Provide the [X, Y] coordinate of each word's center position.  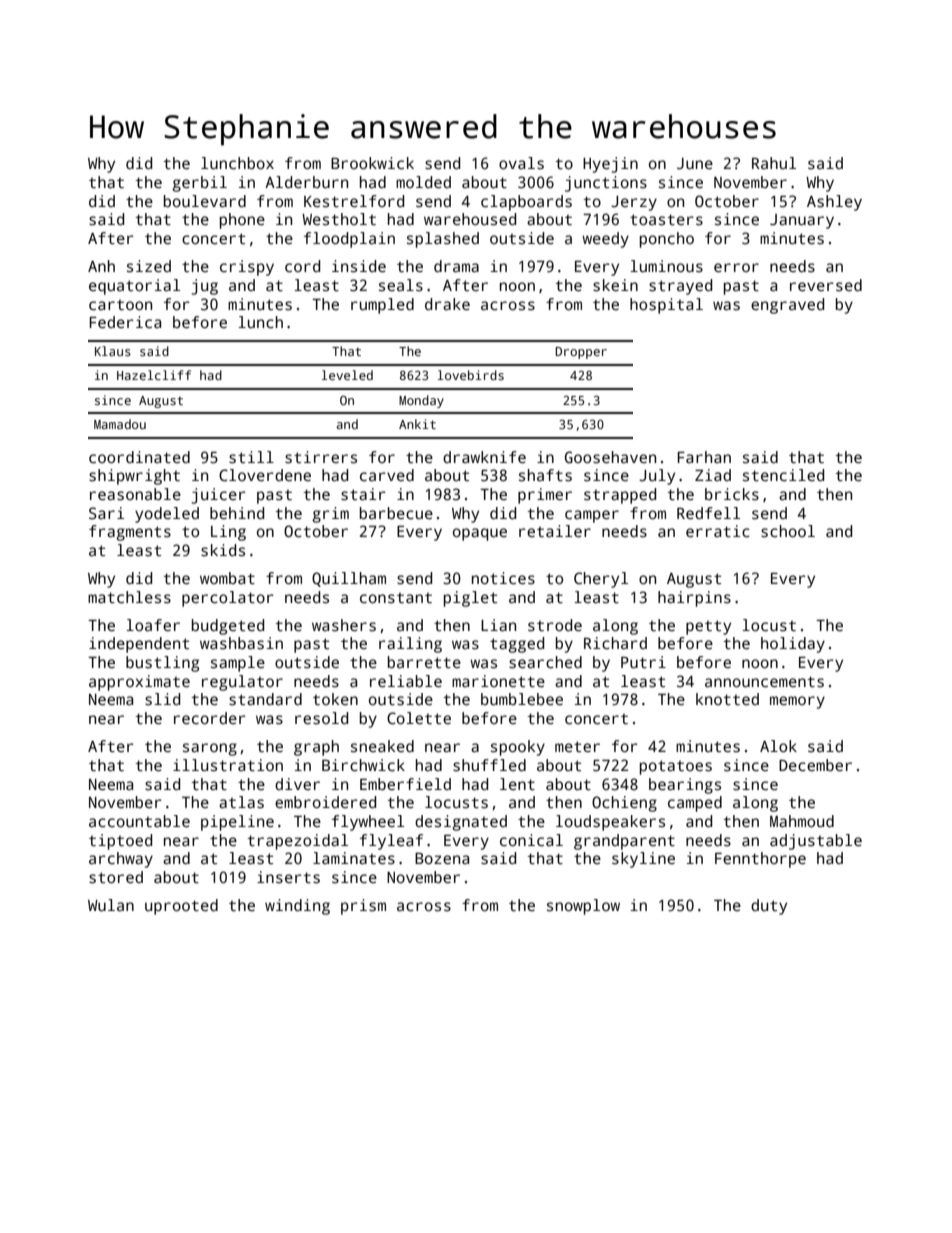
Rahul [774, 163]
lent [517, 784]
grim [330, 515]
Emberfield [405, 784]
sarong [210, 749]
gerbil [199, 184]
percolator [228, 599]
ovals [521, 163]
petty [708, 627]
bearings [685, 786]
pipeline [237, 823]
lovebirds [471, 375]
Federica [125, 322]
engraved [787, 306]
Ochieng [624, 804]
